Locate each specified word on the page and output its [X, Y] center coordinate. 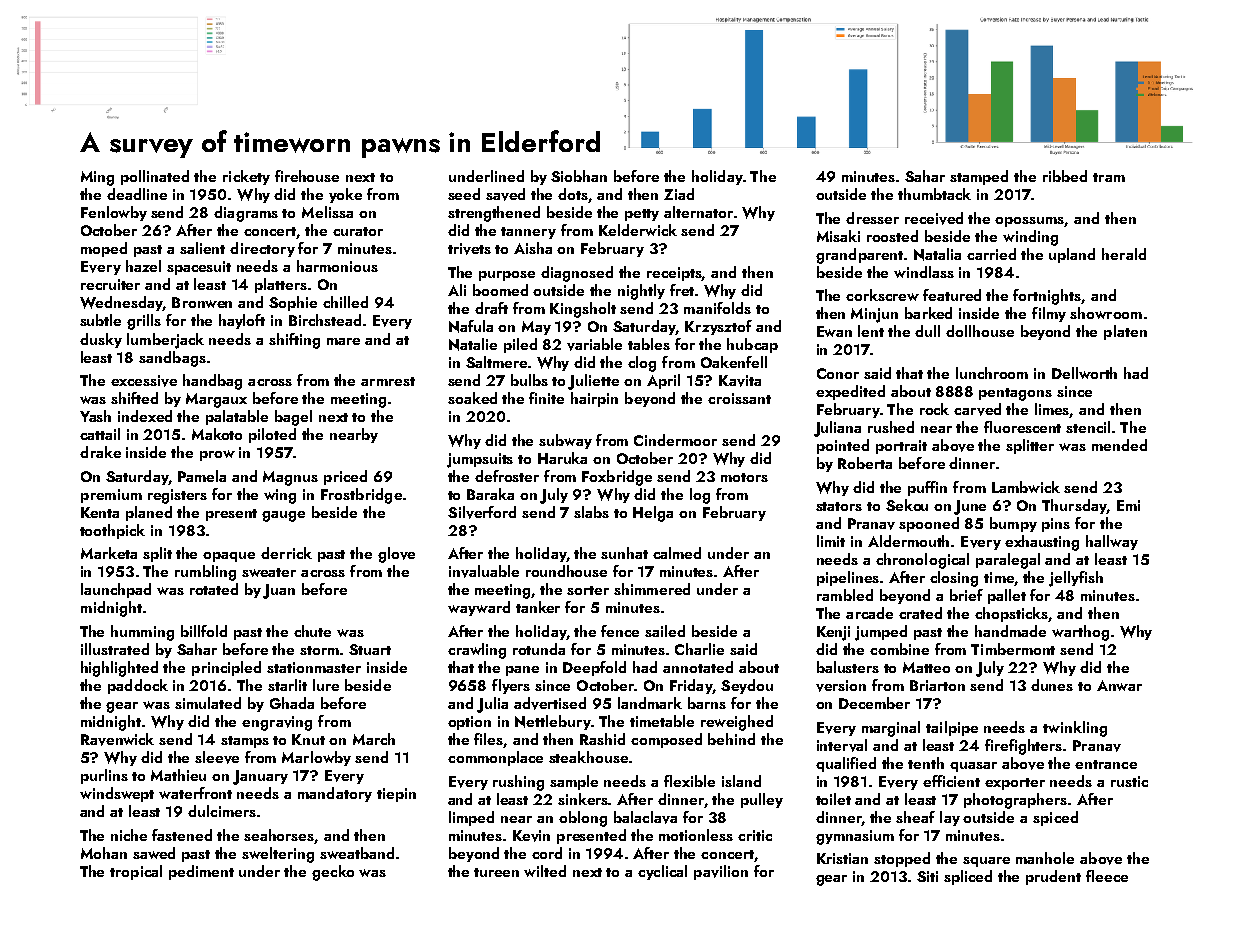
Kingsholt [583, 310]
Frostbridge [361, 496]
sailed [665, 631]
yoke [345, 195]
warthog [1080, 633]
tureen [496, 872]
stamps [245, 742]
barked [928, 313]
